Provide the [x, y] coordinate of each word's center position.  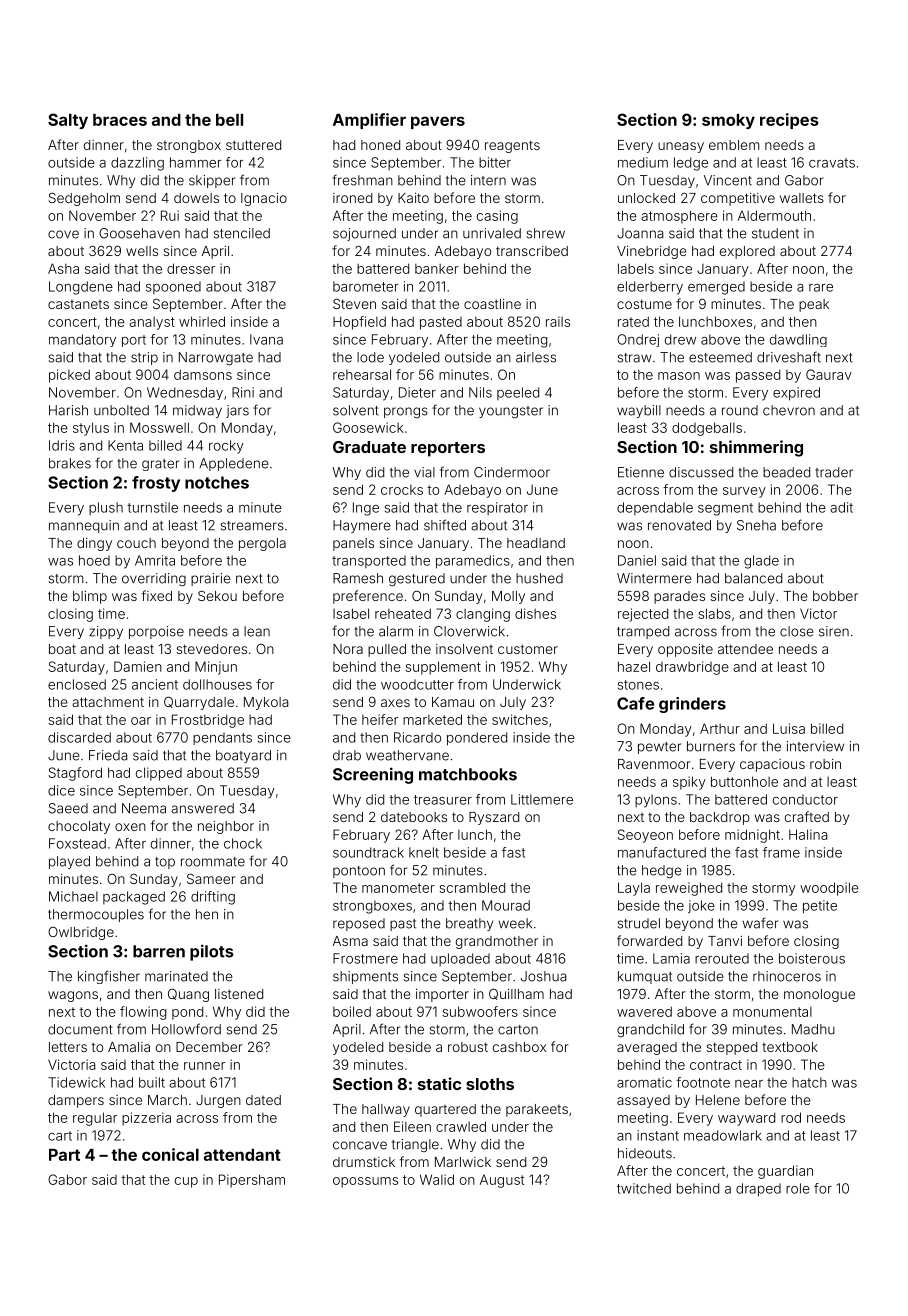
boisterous [812, 958]
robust [468, 1047]
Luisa [789, 728]
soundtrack [368, 852]
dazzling [137, 164]
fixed [157, 595]
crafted [807, 816]
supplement [443, 668]
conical [170, 1154]
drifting [213, 898]
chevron [789, 410]
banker [437, 269]
